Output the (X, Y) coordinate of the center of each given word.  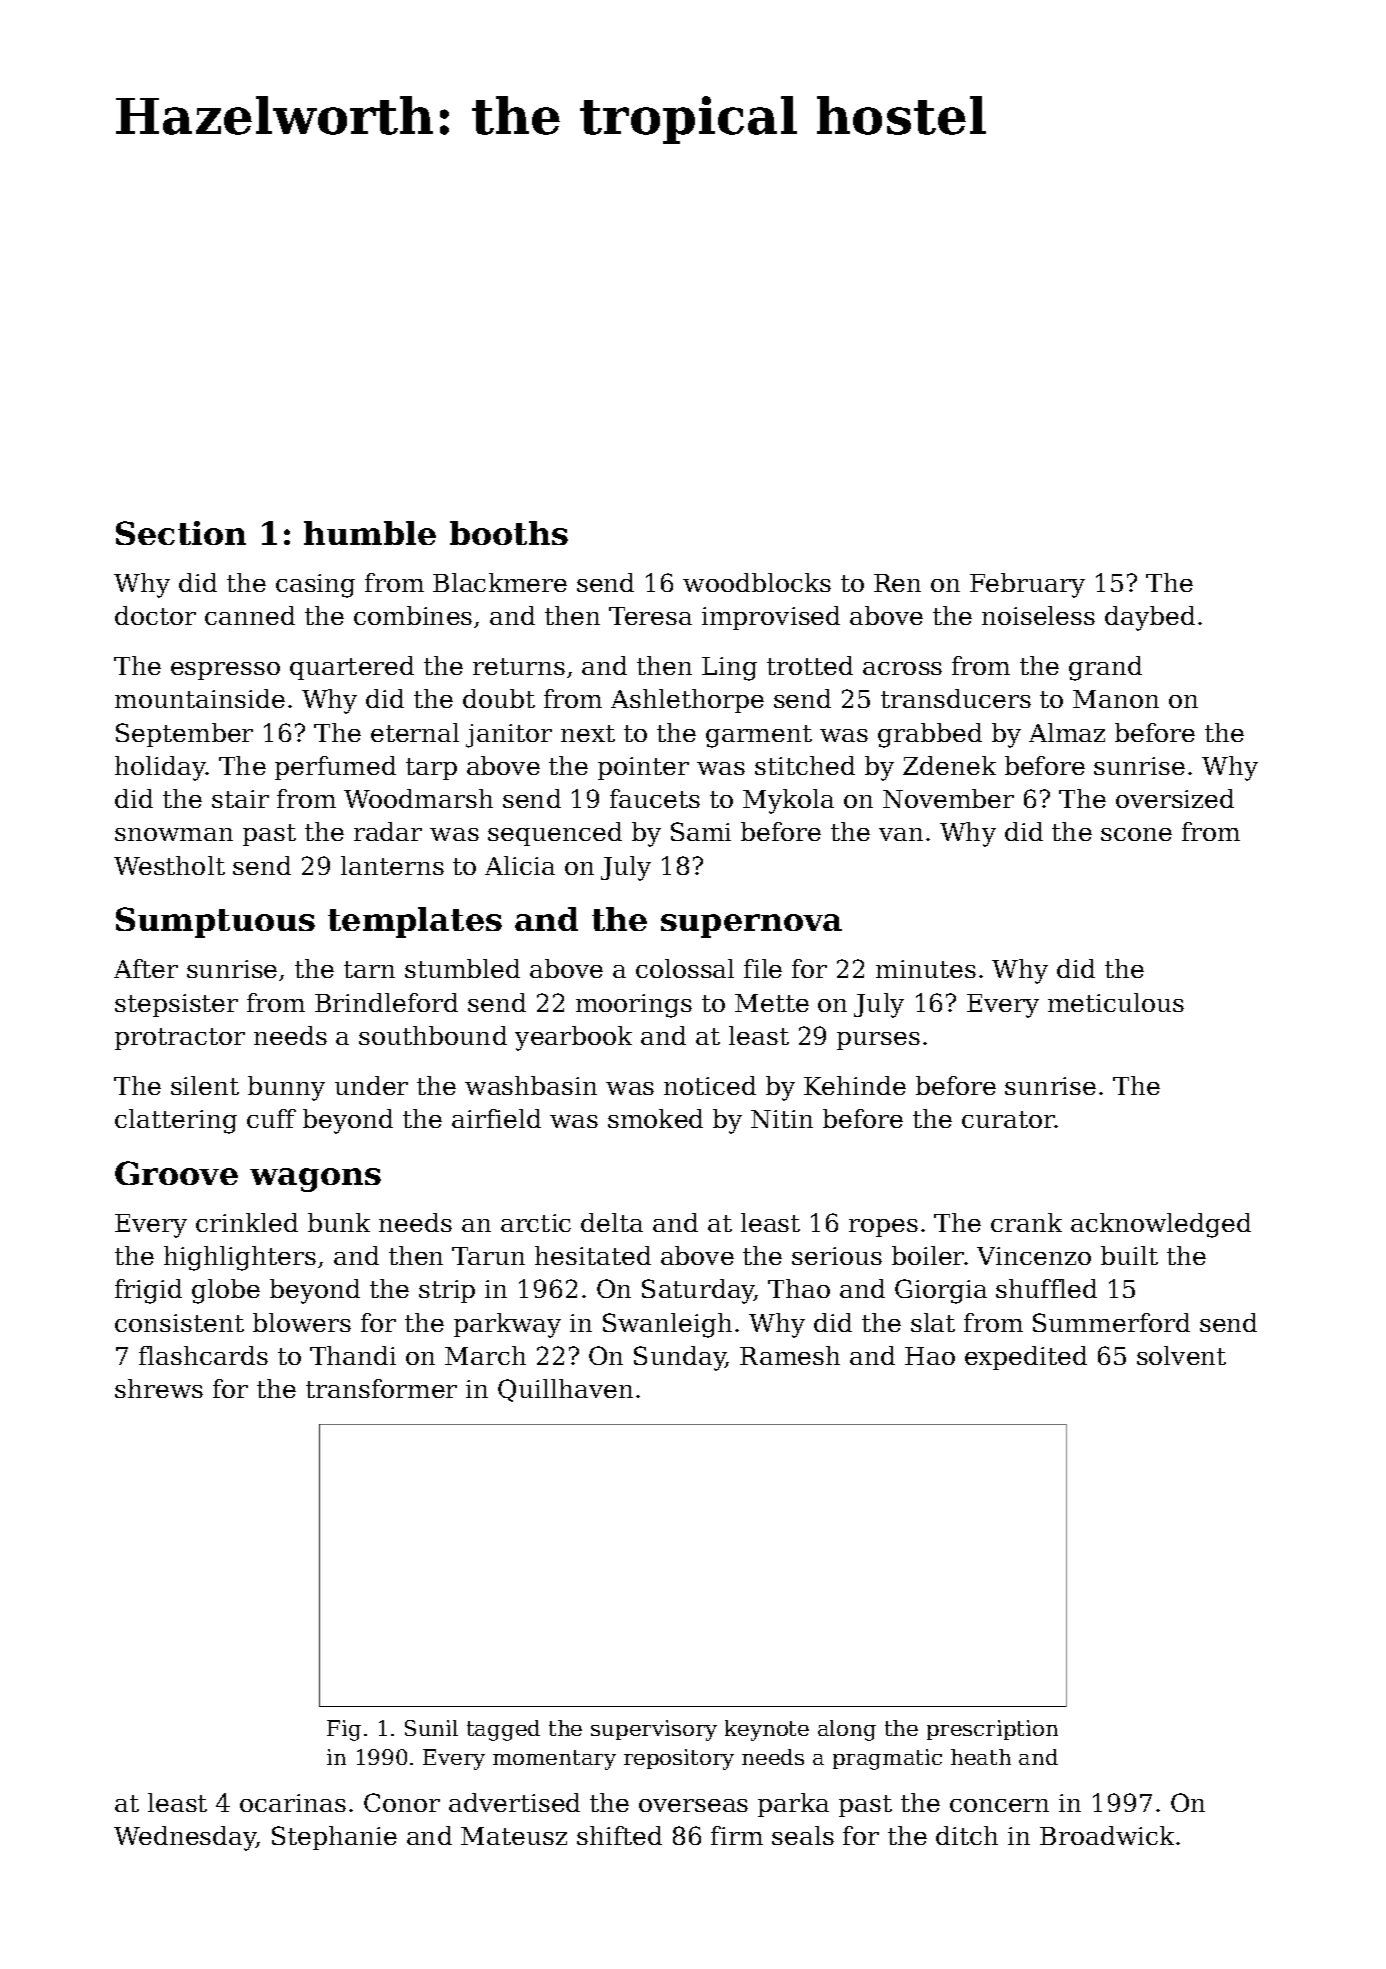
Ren (897, 583)
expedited (1026, 1358)
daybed (1150, 618)
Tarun (488, 1256)
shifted (619, 1835)
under (371, 1085)
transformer (381, 1388)
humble (370, 533)
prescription (992, 1730)
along (847, 1730)
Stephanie (334, 1838)
